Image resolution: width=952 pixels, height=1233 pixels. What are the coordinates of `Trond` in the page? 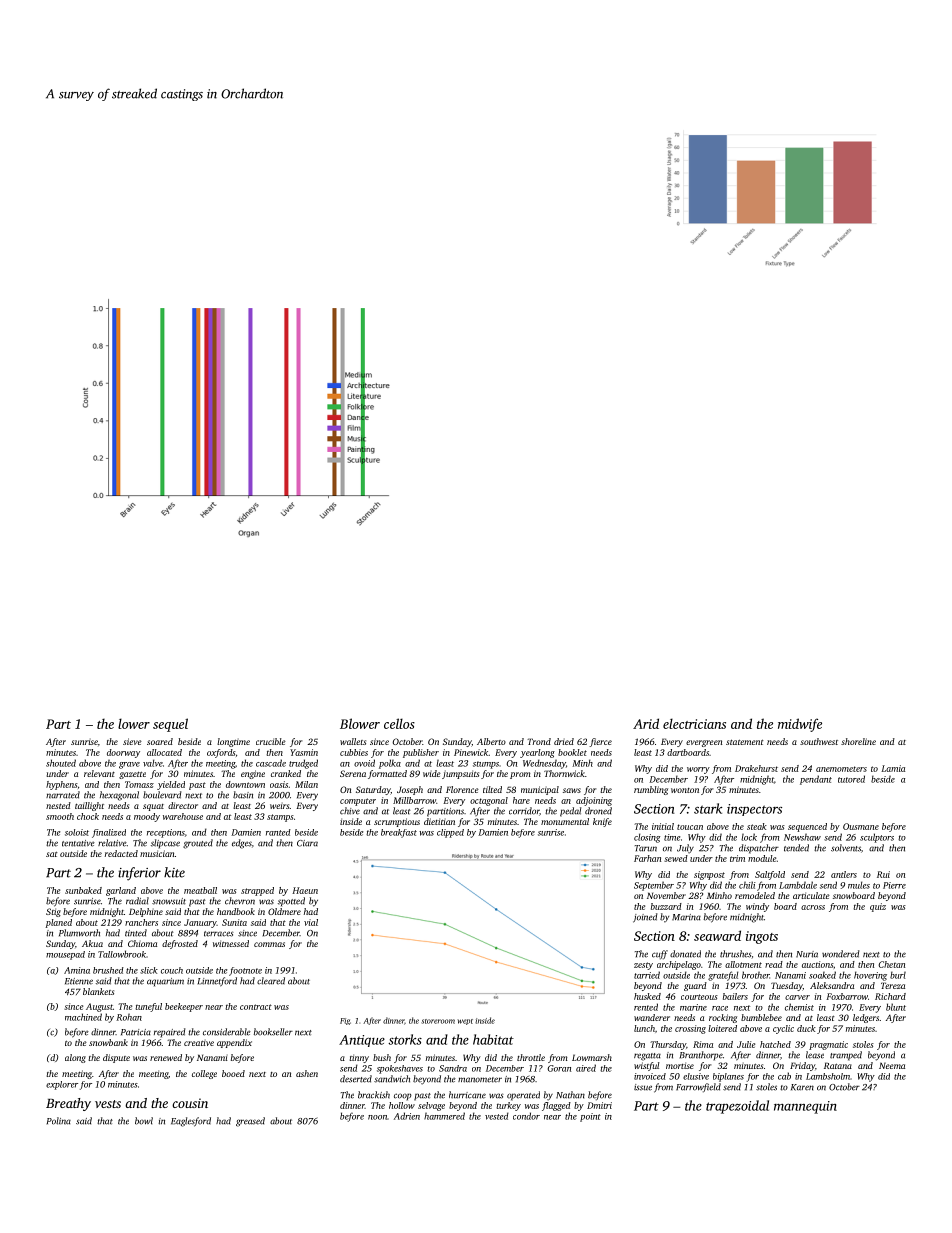 It's located at (539, 741).
